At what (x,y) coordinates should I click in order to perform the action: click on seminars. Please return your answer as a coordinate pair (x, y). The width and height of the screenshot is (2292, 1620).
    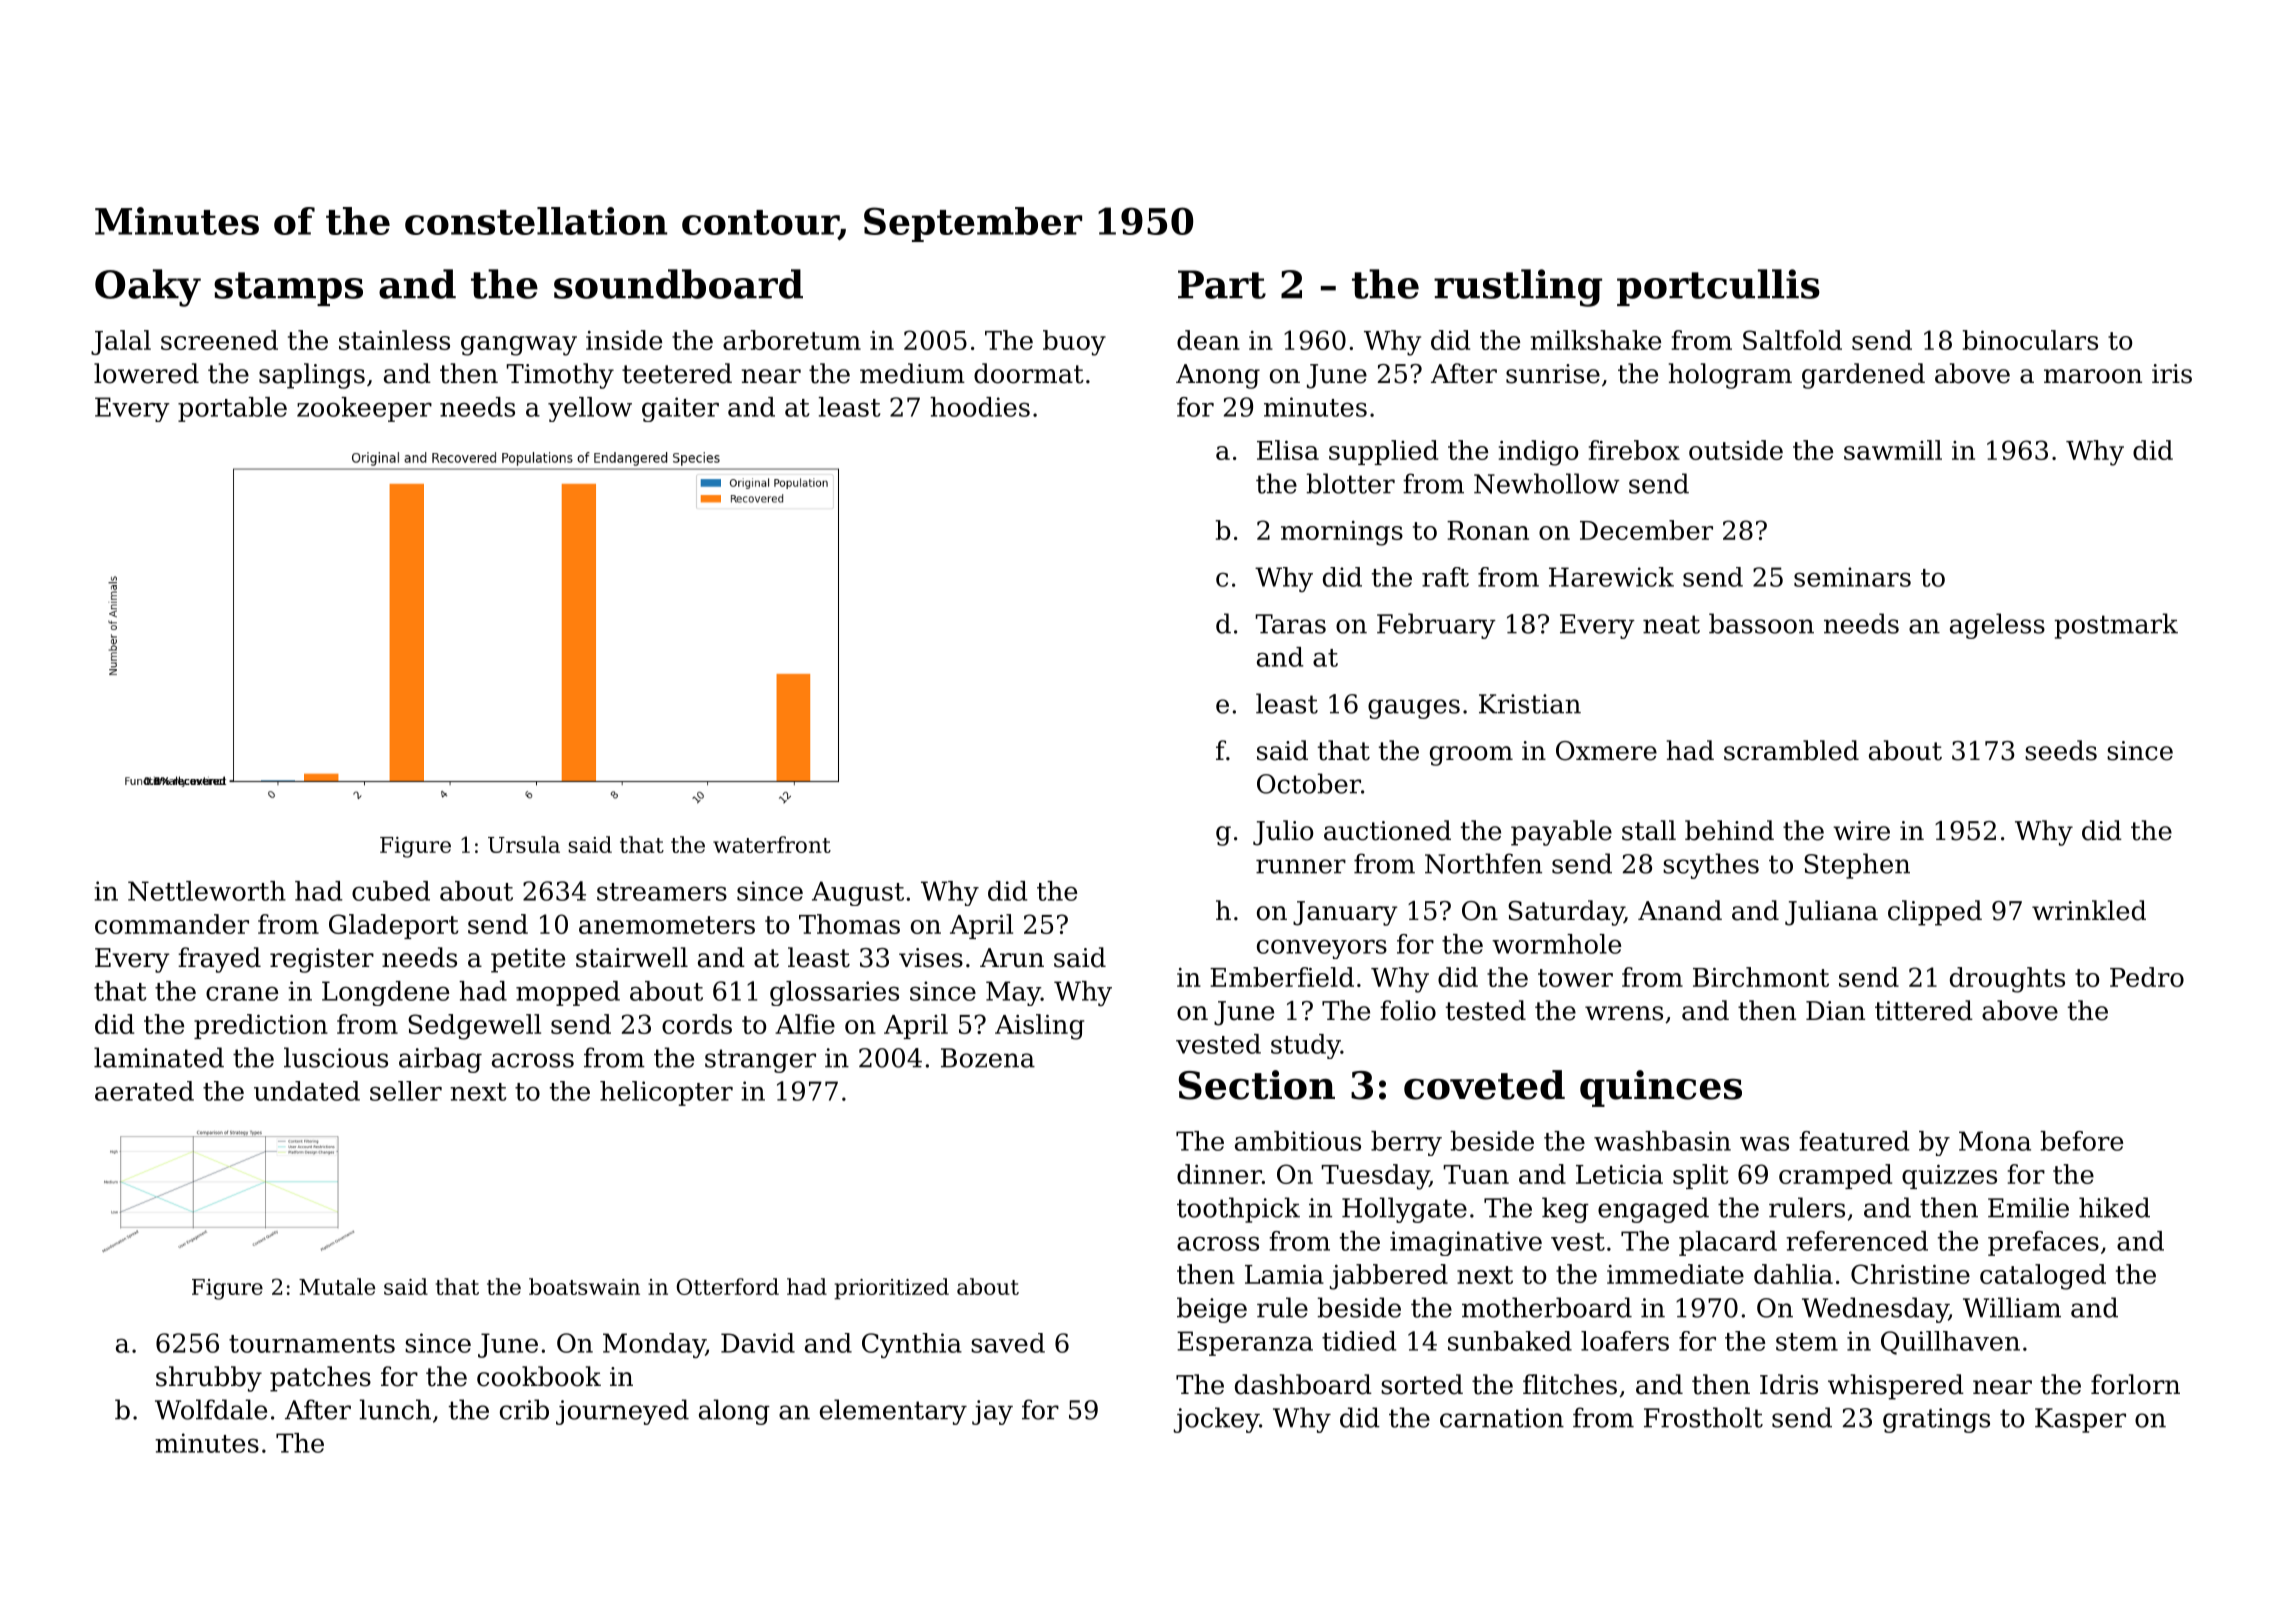
    Looking at the image, I should click on (1852, 577).
